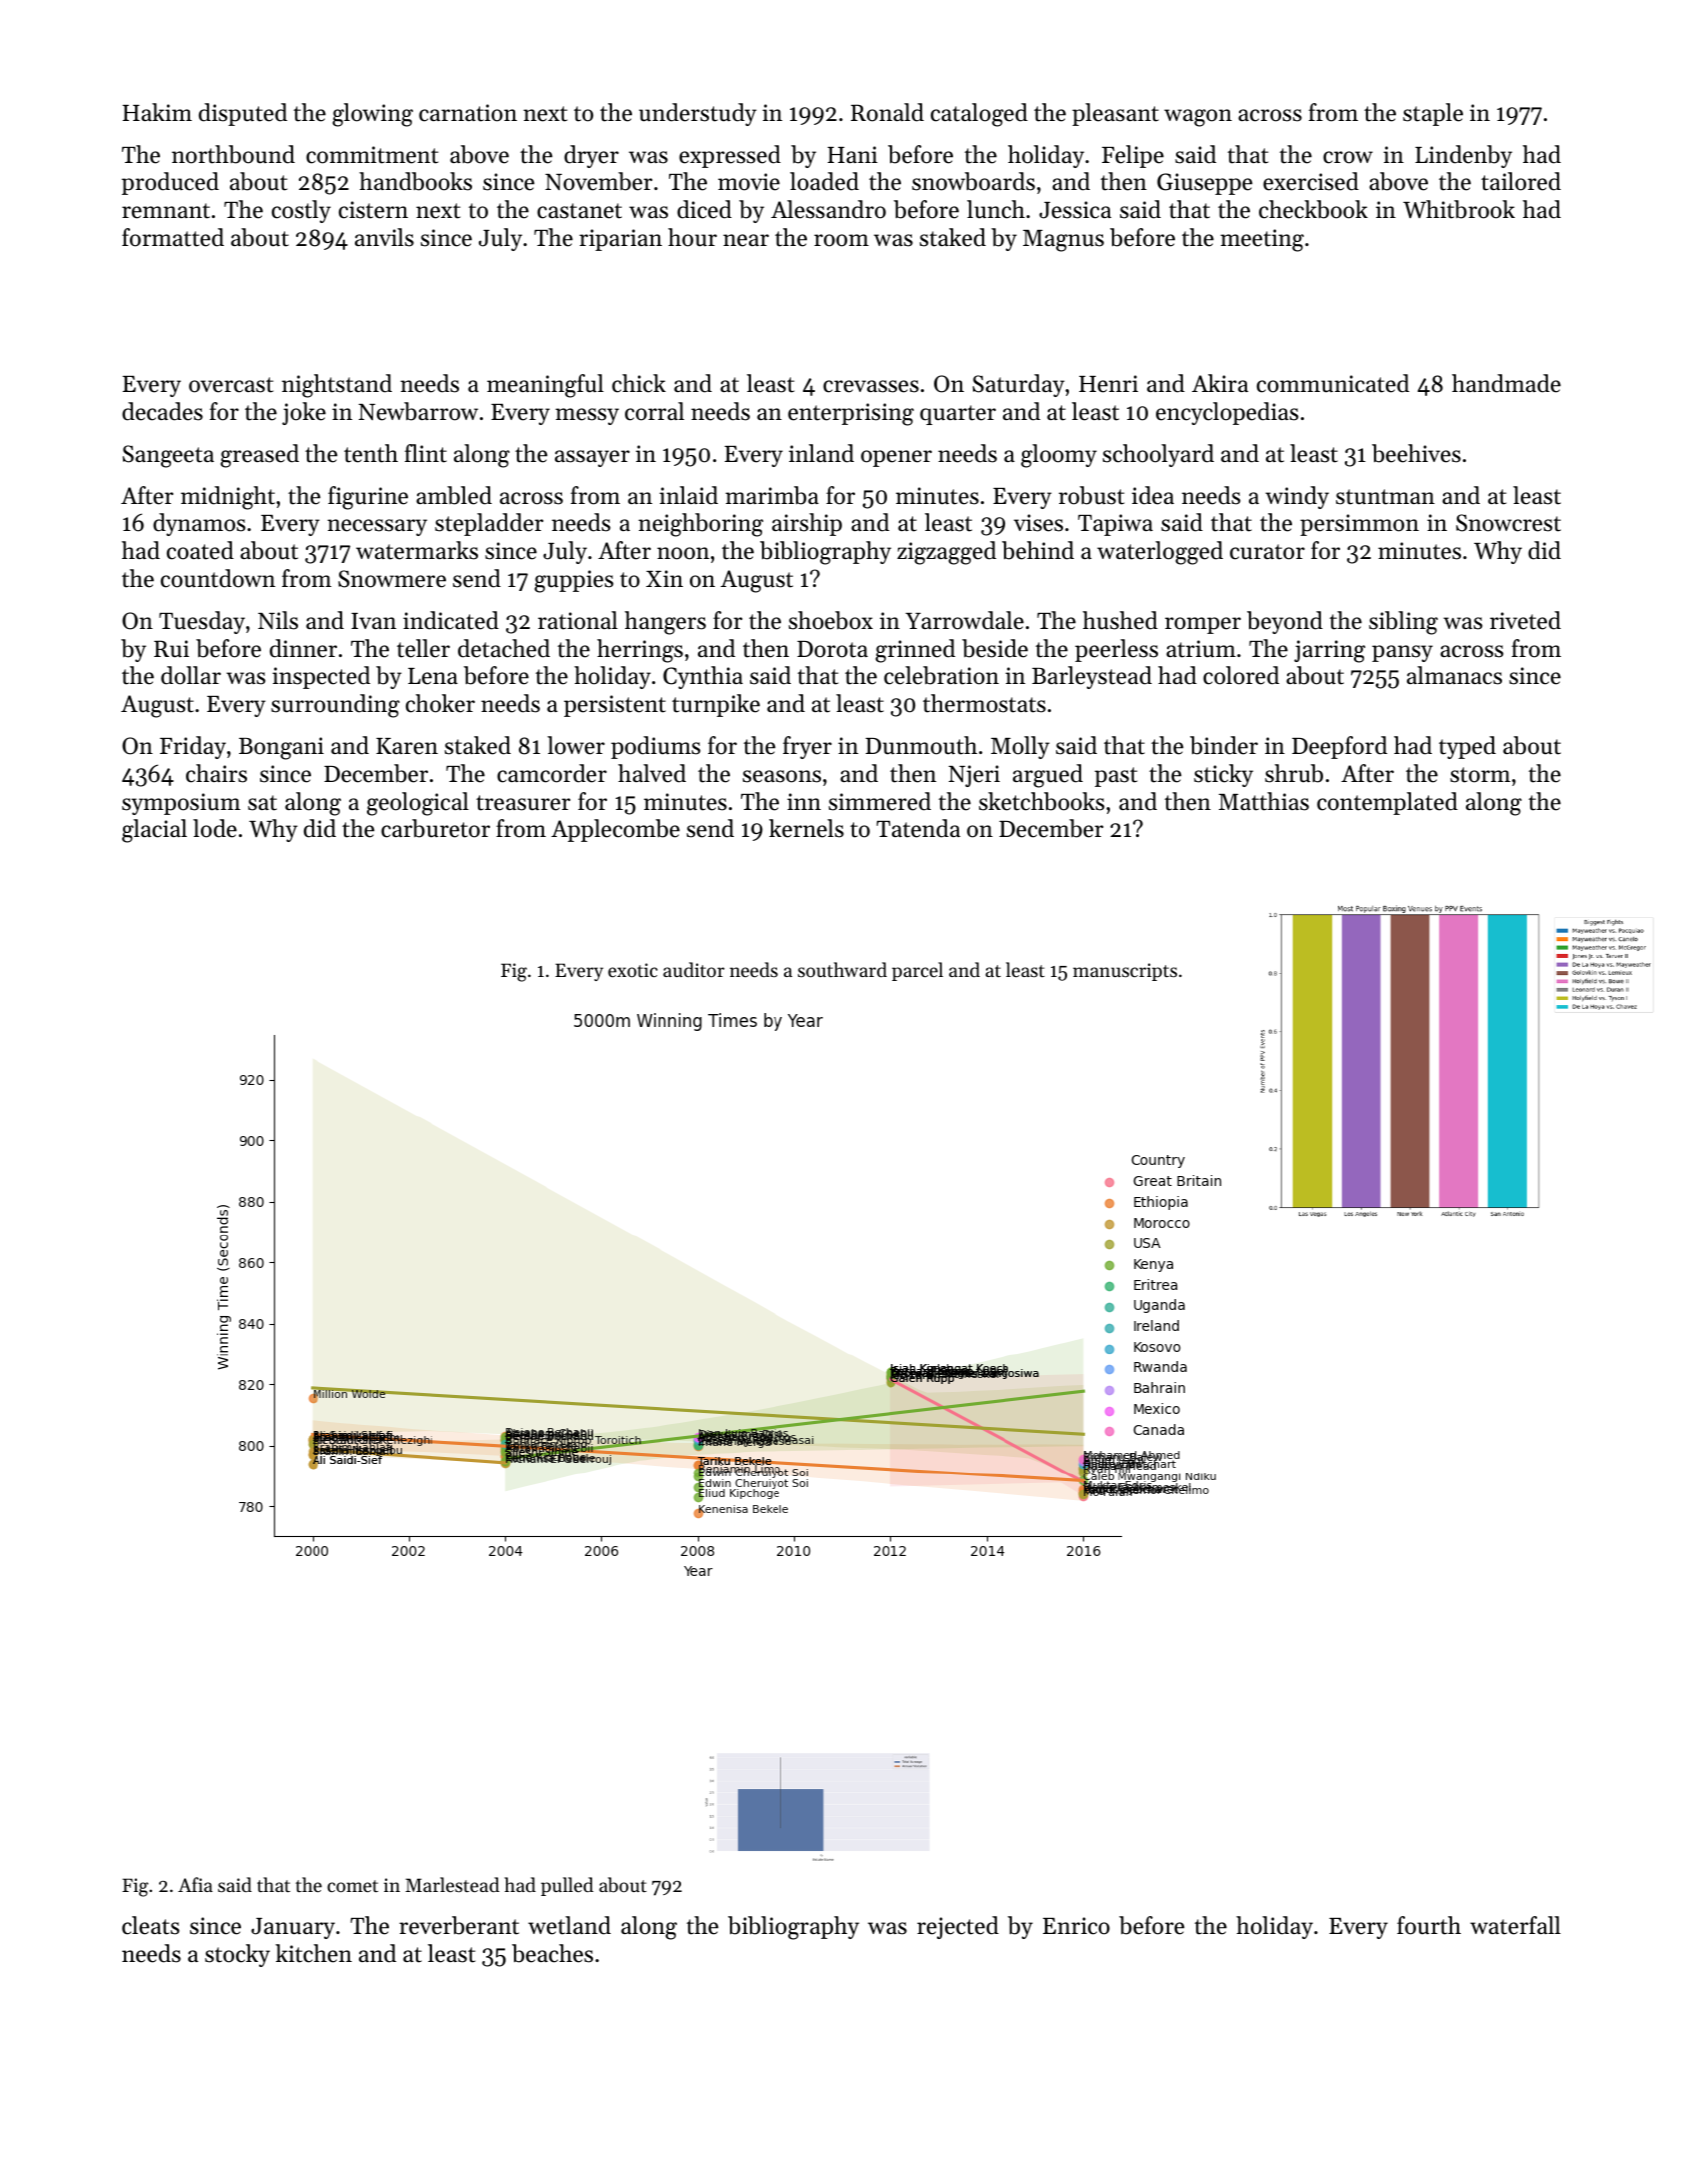  Describe the element at coordinates (1429, 1925) in the image. I see `fourth` at that location.
